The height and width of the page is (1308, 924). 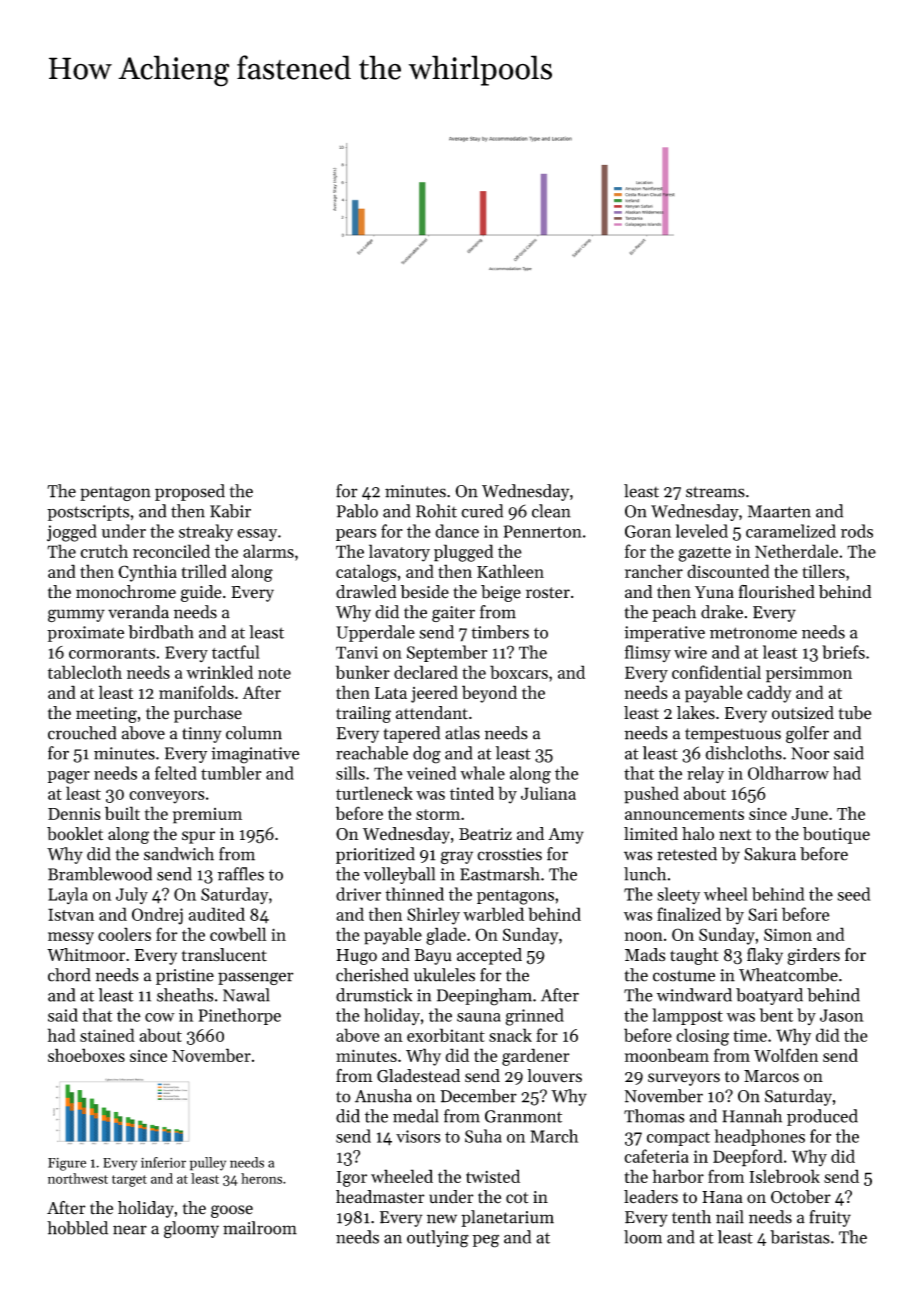 What do you see at coordinates (691, 1217) in the page?
I see `tenth` at bounding box center [691, 1217].
